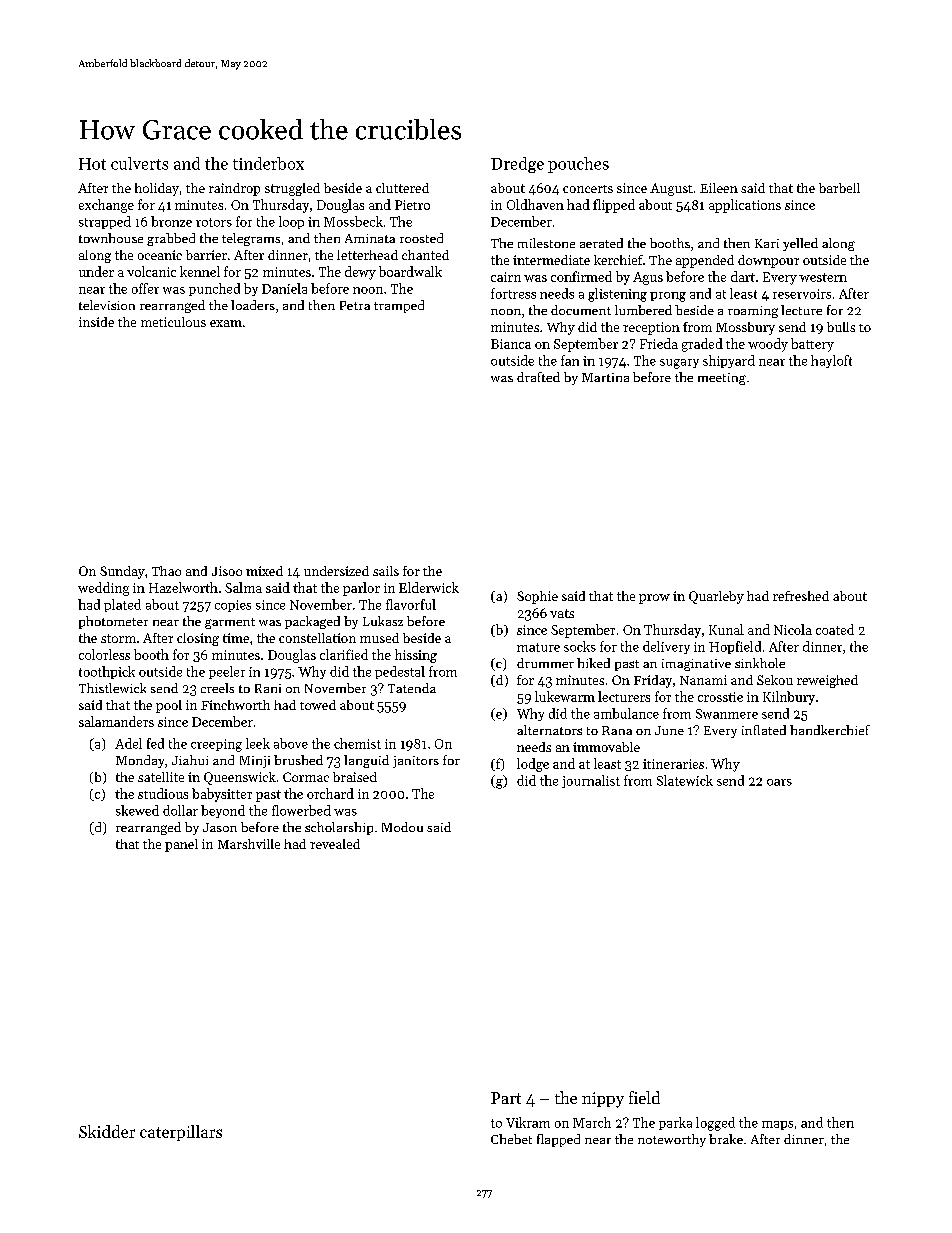 The image size is (952, 1233). I want to click on exchange, so click(106, 206).
